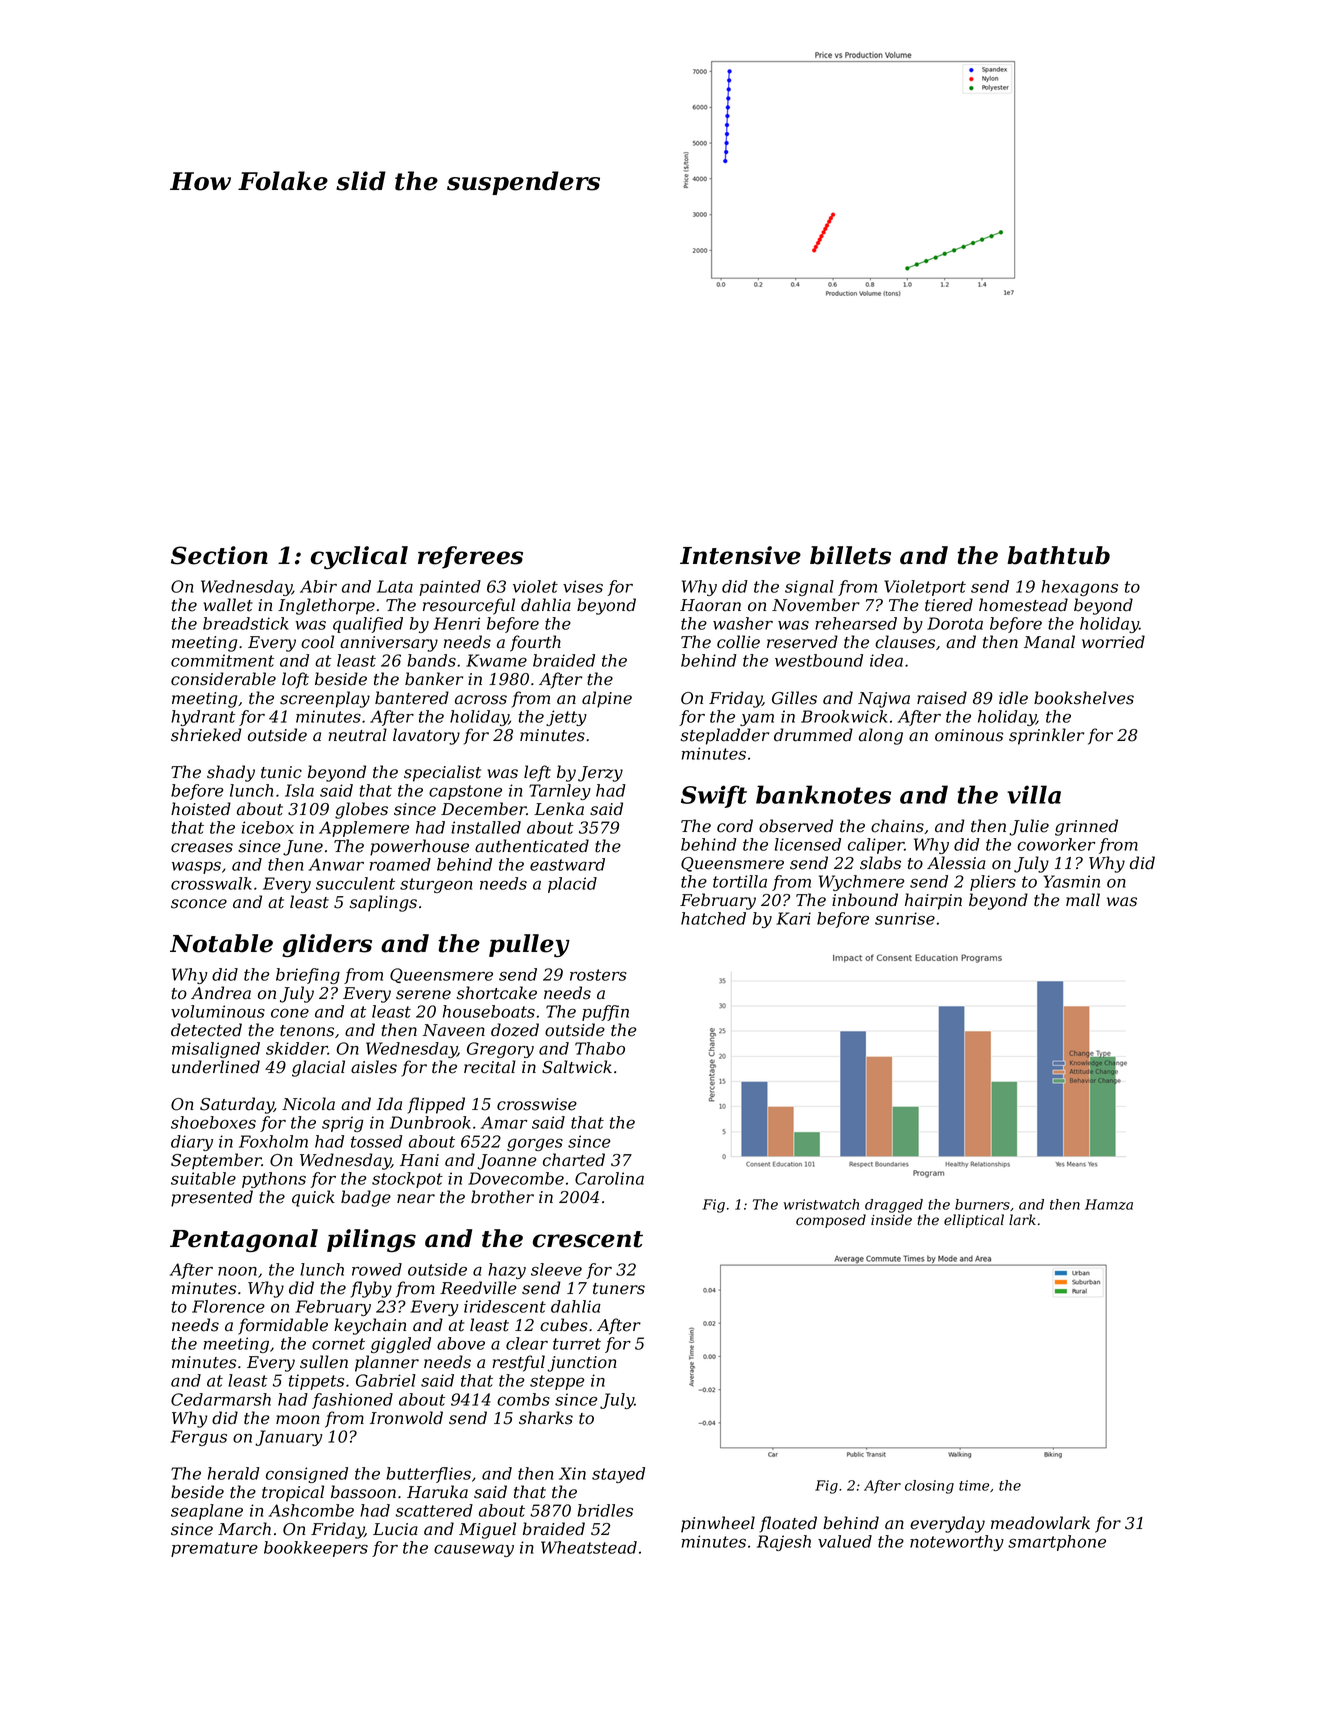 This screenshot has height=1718, width=1327. What do you see at coordinates (1109, 1204) in the screenshot?
I see `Hamza` at bounding box center [1109, 1204].
